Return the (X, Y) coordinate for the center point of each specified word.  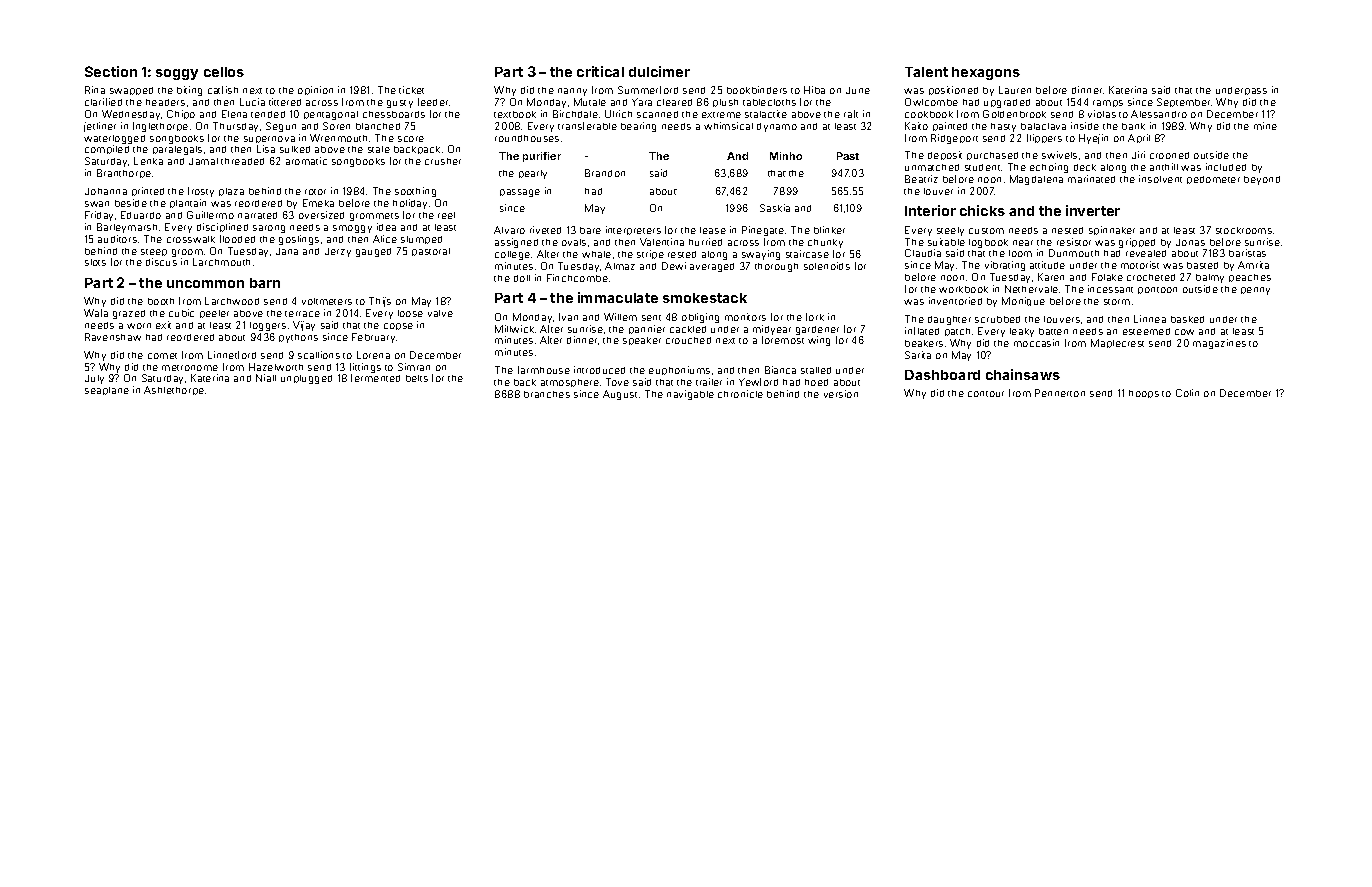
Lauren (1015, 90)
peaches (1250, 278)
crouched (688, 340)
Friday (99, 216)
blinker (829, 230)
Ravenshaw (113, 337)
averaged (712, 267)
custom (986, 231)
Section (111, 71)
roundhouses (527, 138)
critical (600, 71)
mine (1265, 126)
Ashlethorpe (174, 390)
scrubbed (997, 319)
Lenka (148, 161)
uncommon (205, 284)
